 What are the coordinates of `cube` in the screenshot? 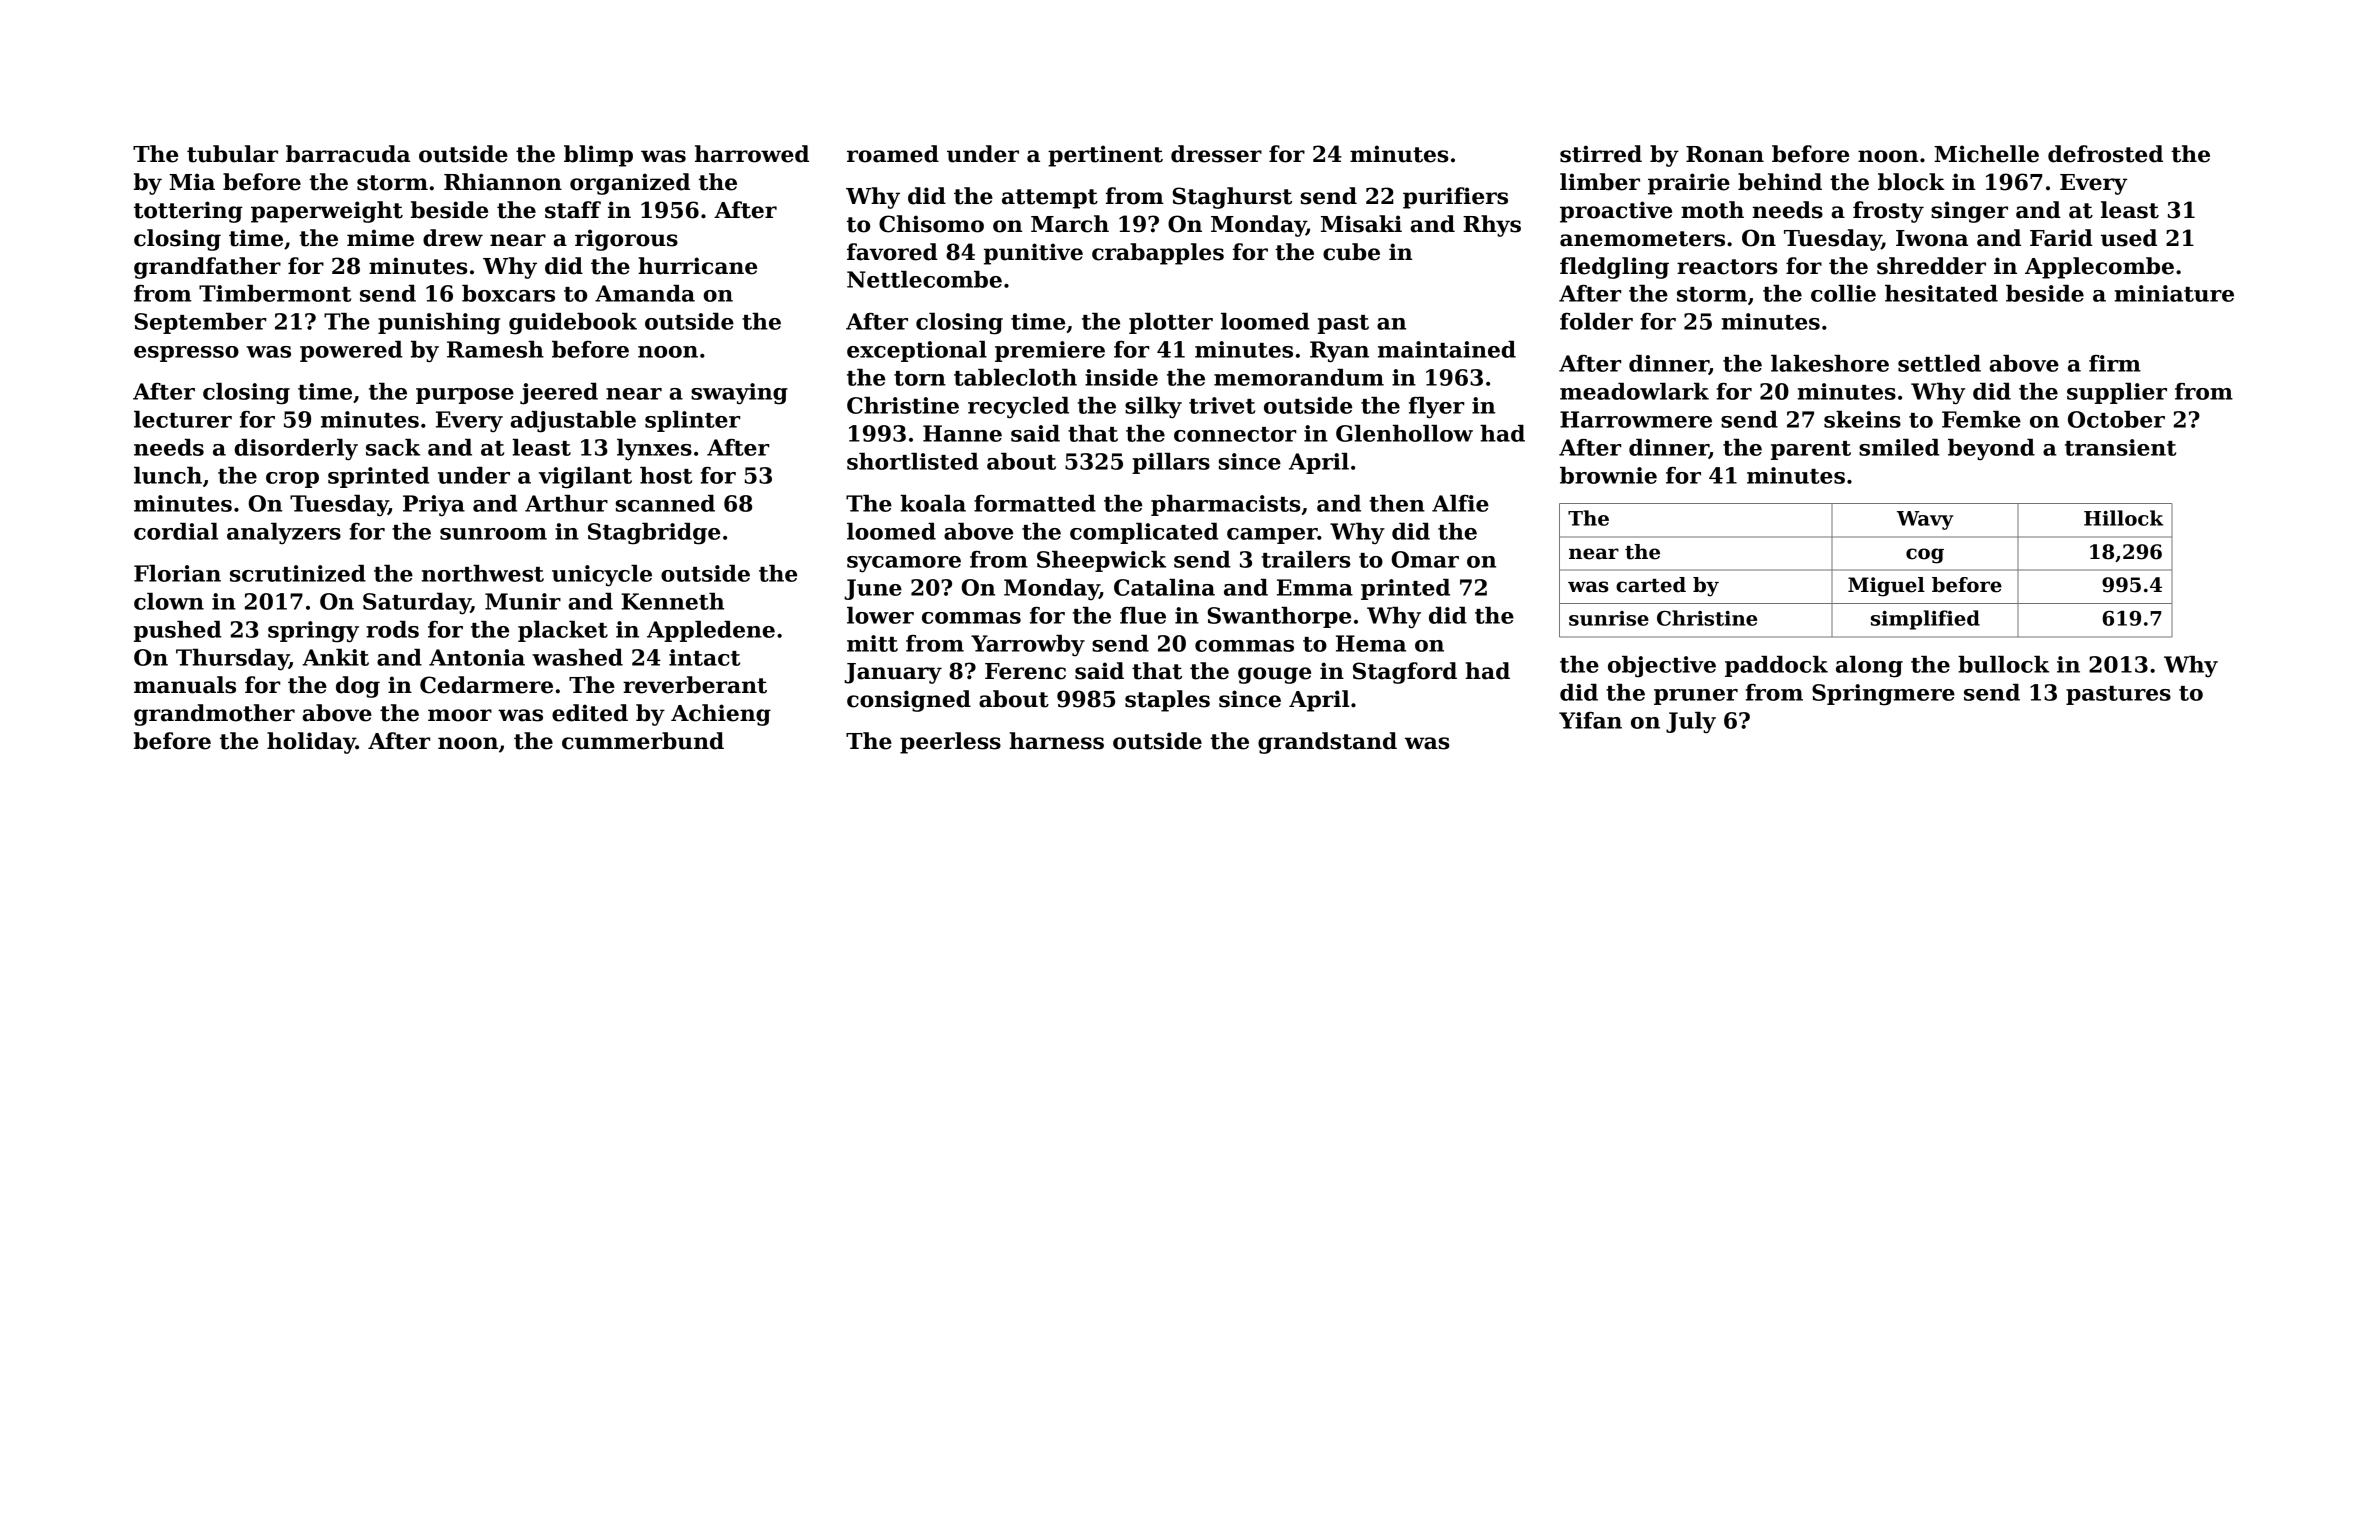 It's located at (1351, 252).
